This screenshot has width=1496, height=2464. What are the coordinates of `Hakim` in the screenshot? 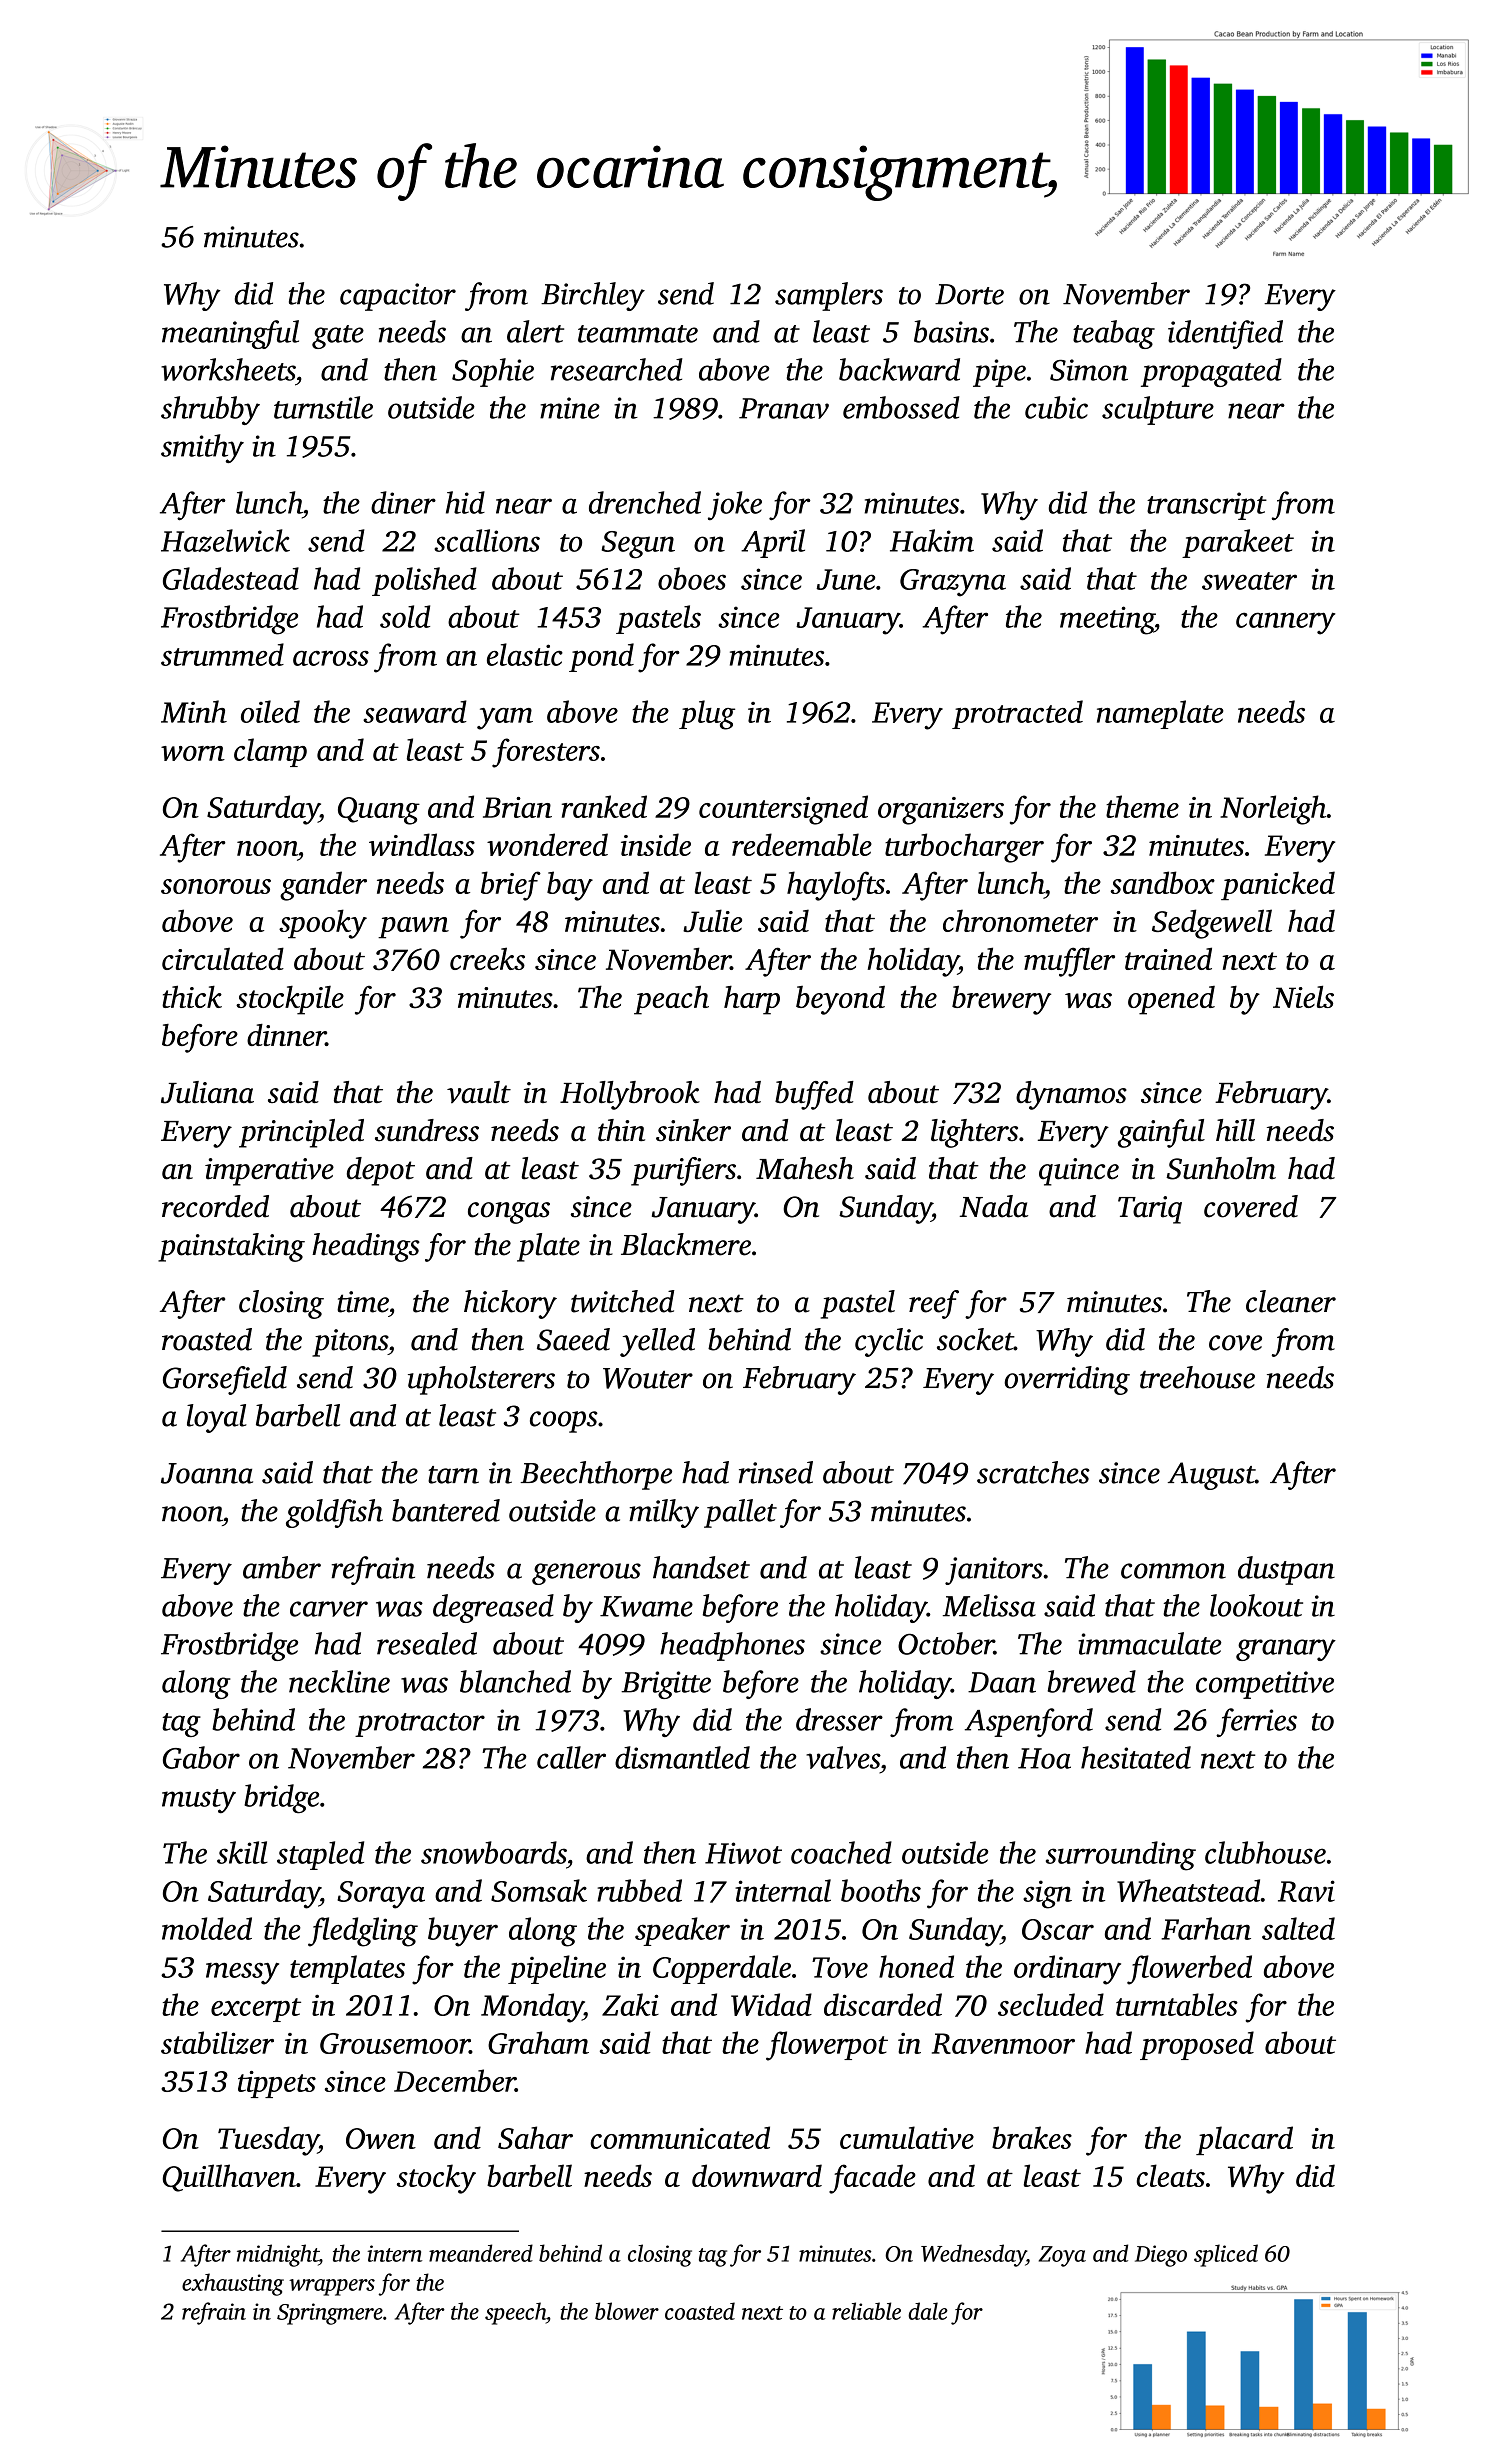 It's located at (932, 540).
